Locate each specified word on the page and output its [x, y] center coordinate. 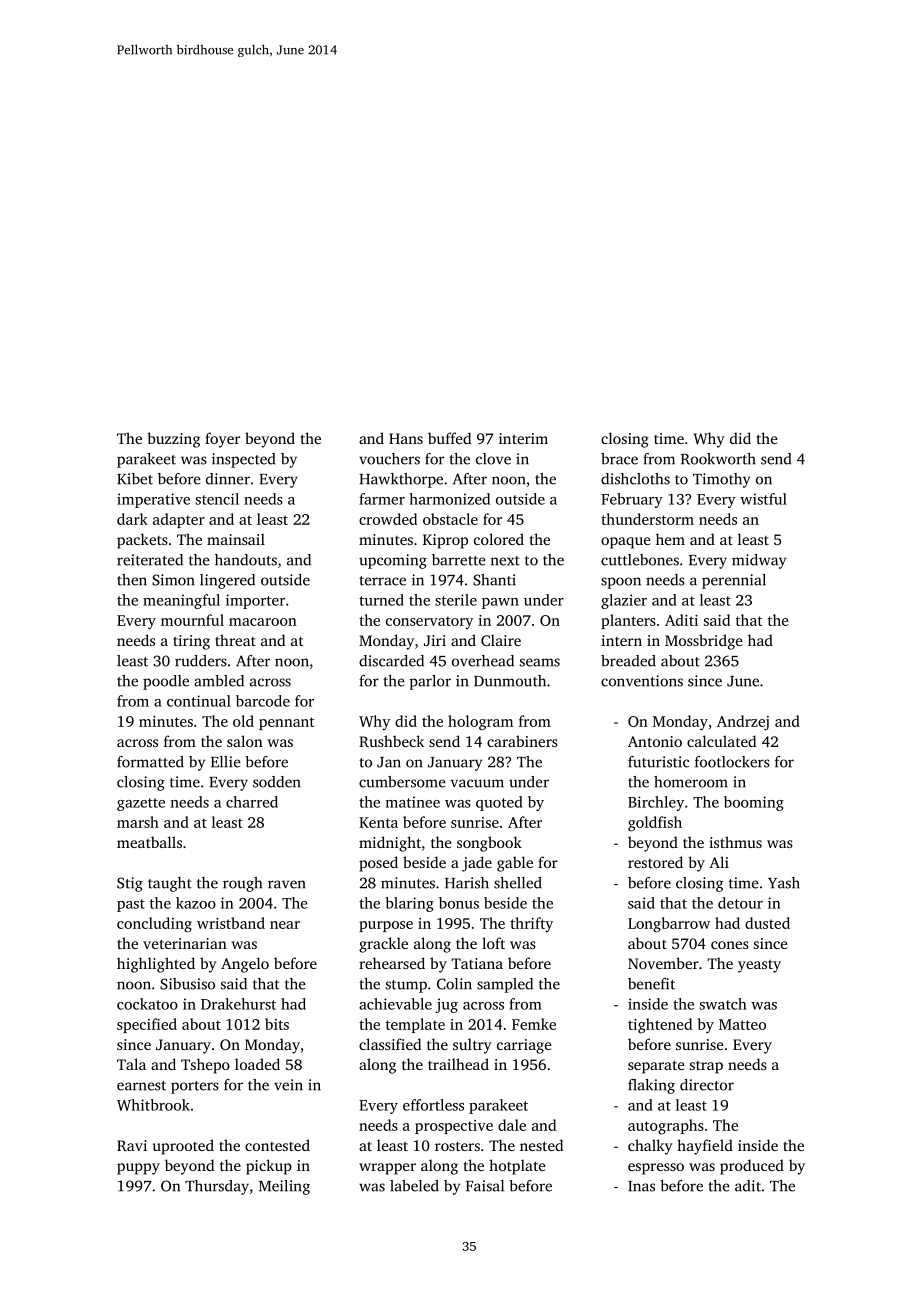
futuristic [658, 762]
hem [670, 539]
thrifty [531, 925]
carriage [524, 1046]
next [505, 561]
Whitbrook [153, 1105]
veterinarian [185, 943]
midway [759, 561]
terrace [382, 581]
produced [752, 1167]
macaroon [263, 622]
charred [252, 802]
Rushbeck [391, 741]
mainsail [236, 539]
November [663, 963]
